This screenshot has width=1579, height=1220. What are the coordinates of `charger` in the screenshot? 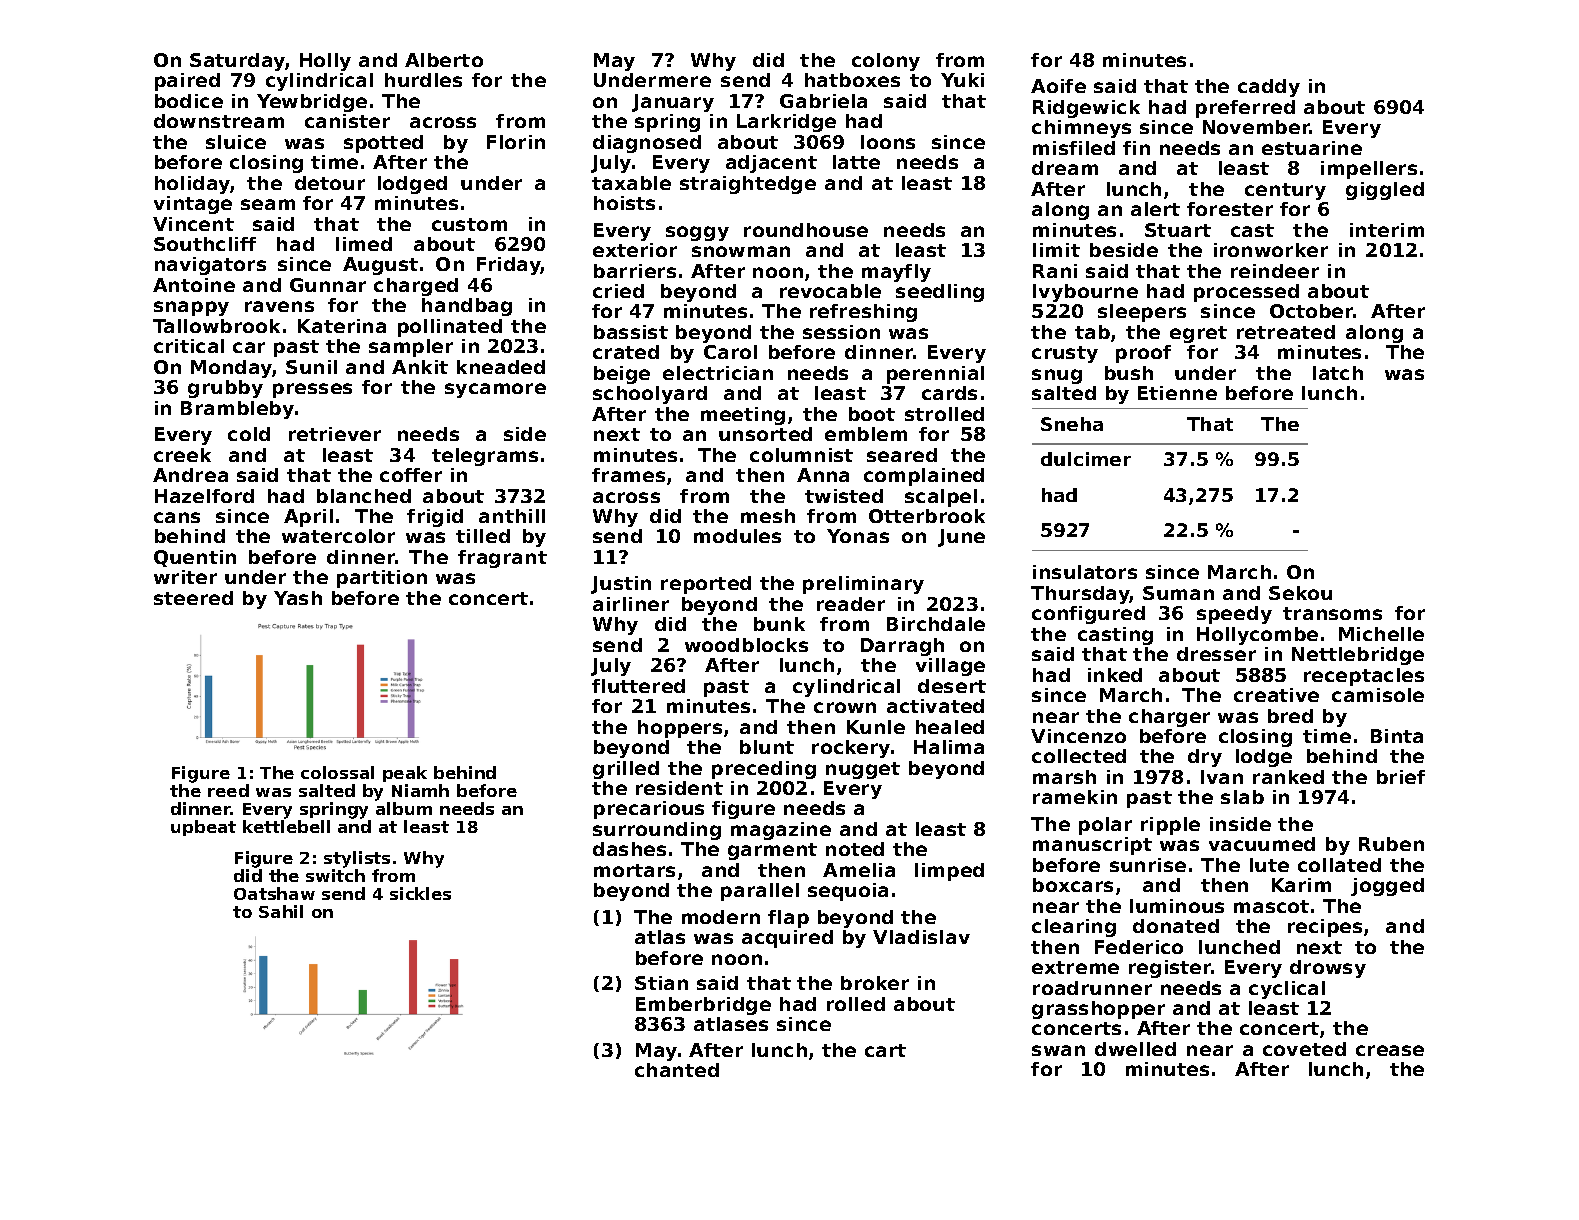 It's located at (1169, 718).
